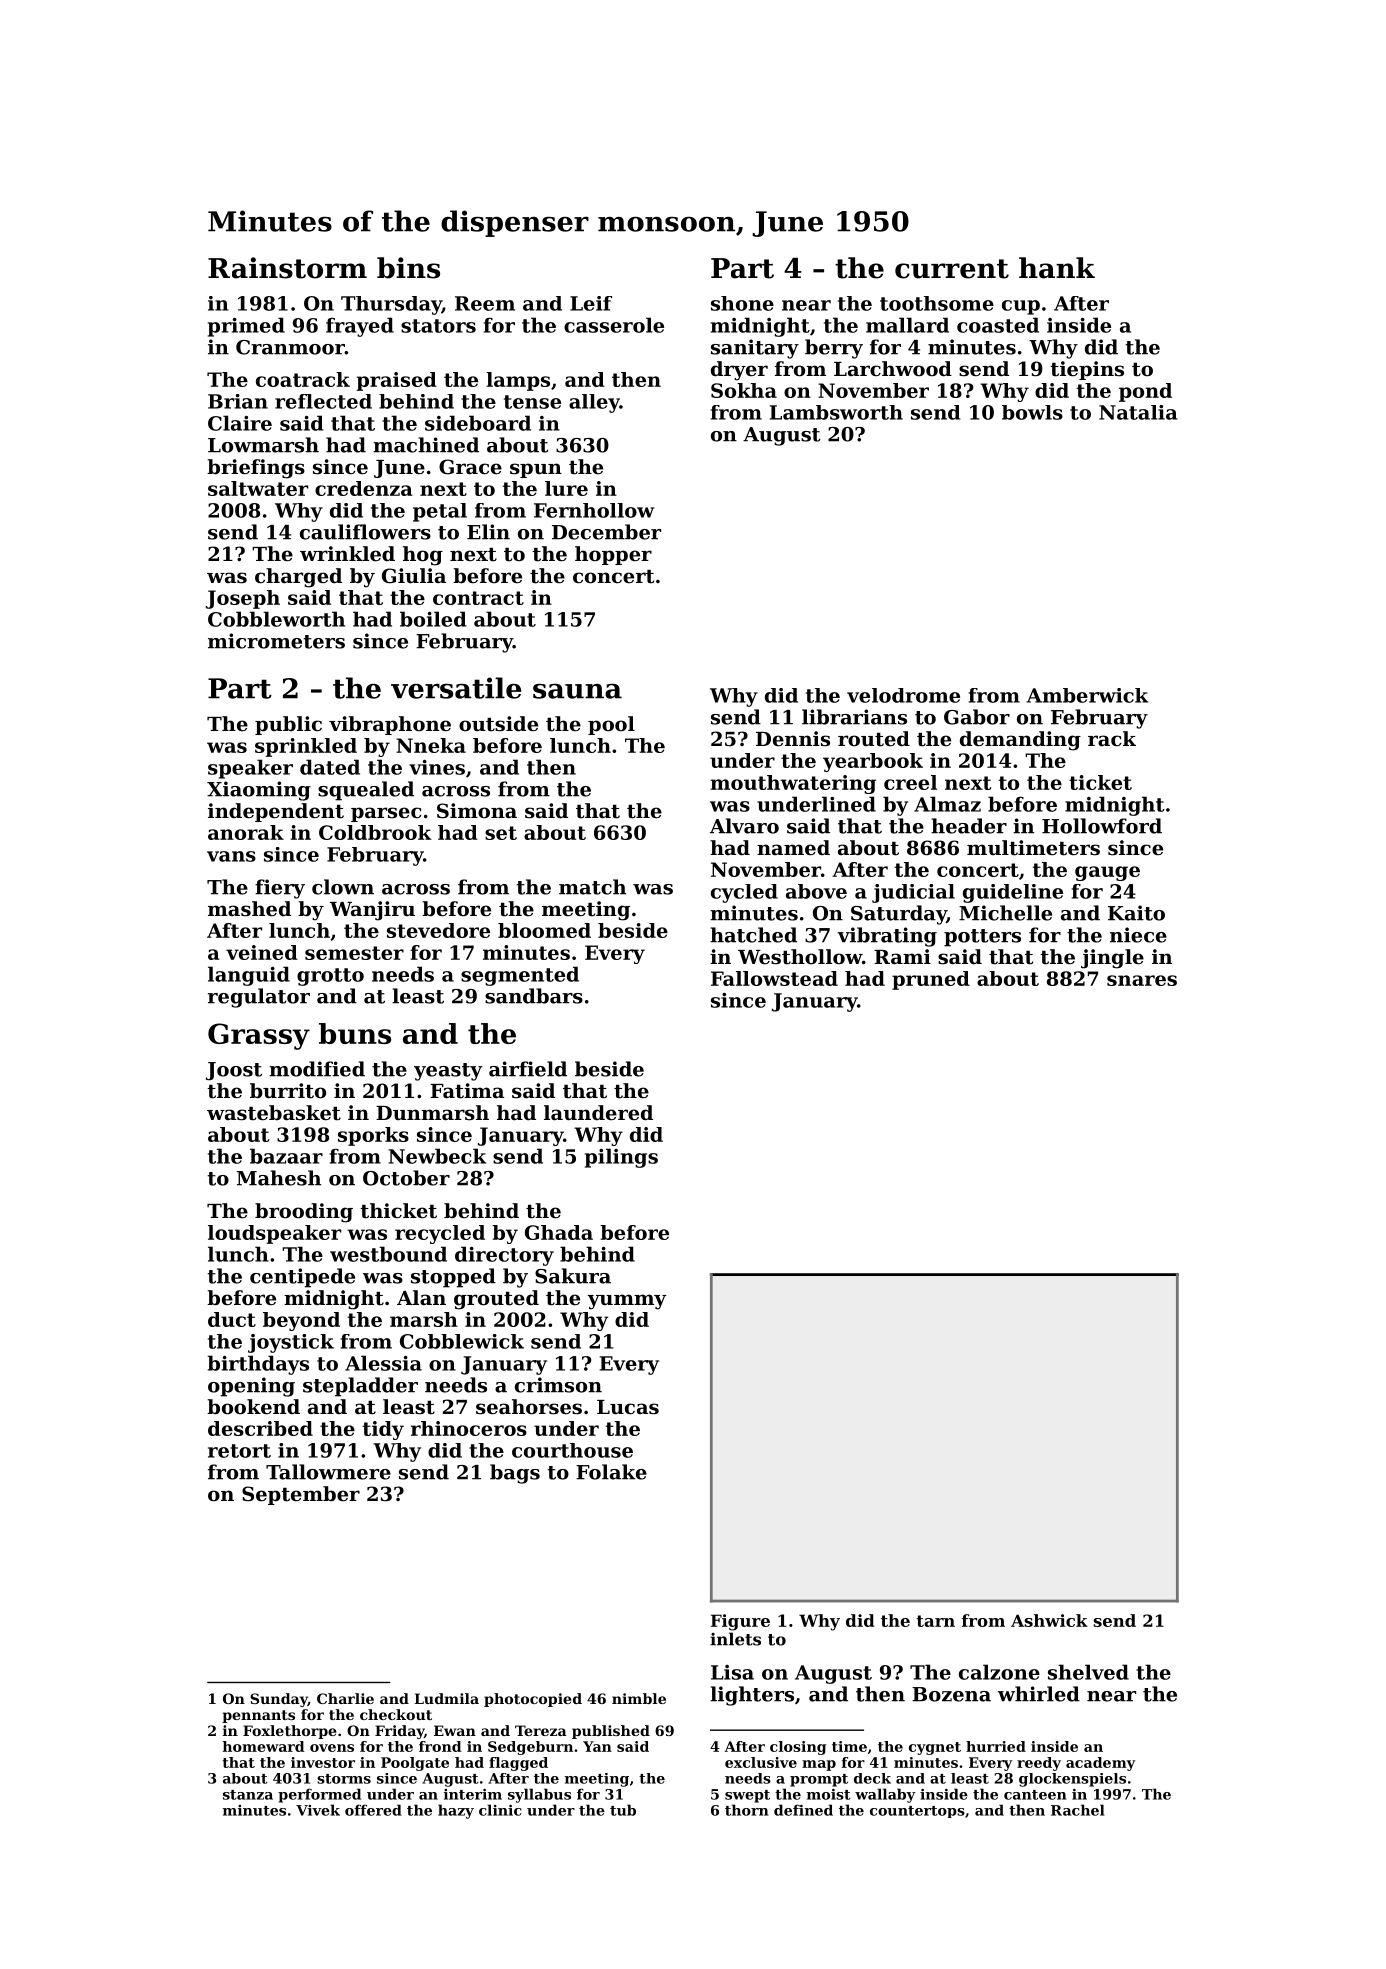 The width and height of the screenshot is (1386, 1969). I want to click on dryer, so click(739, 371).
